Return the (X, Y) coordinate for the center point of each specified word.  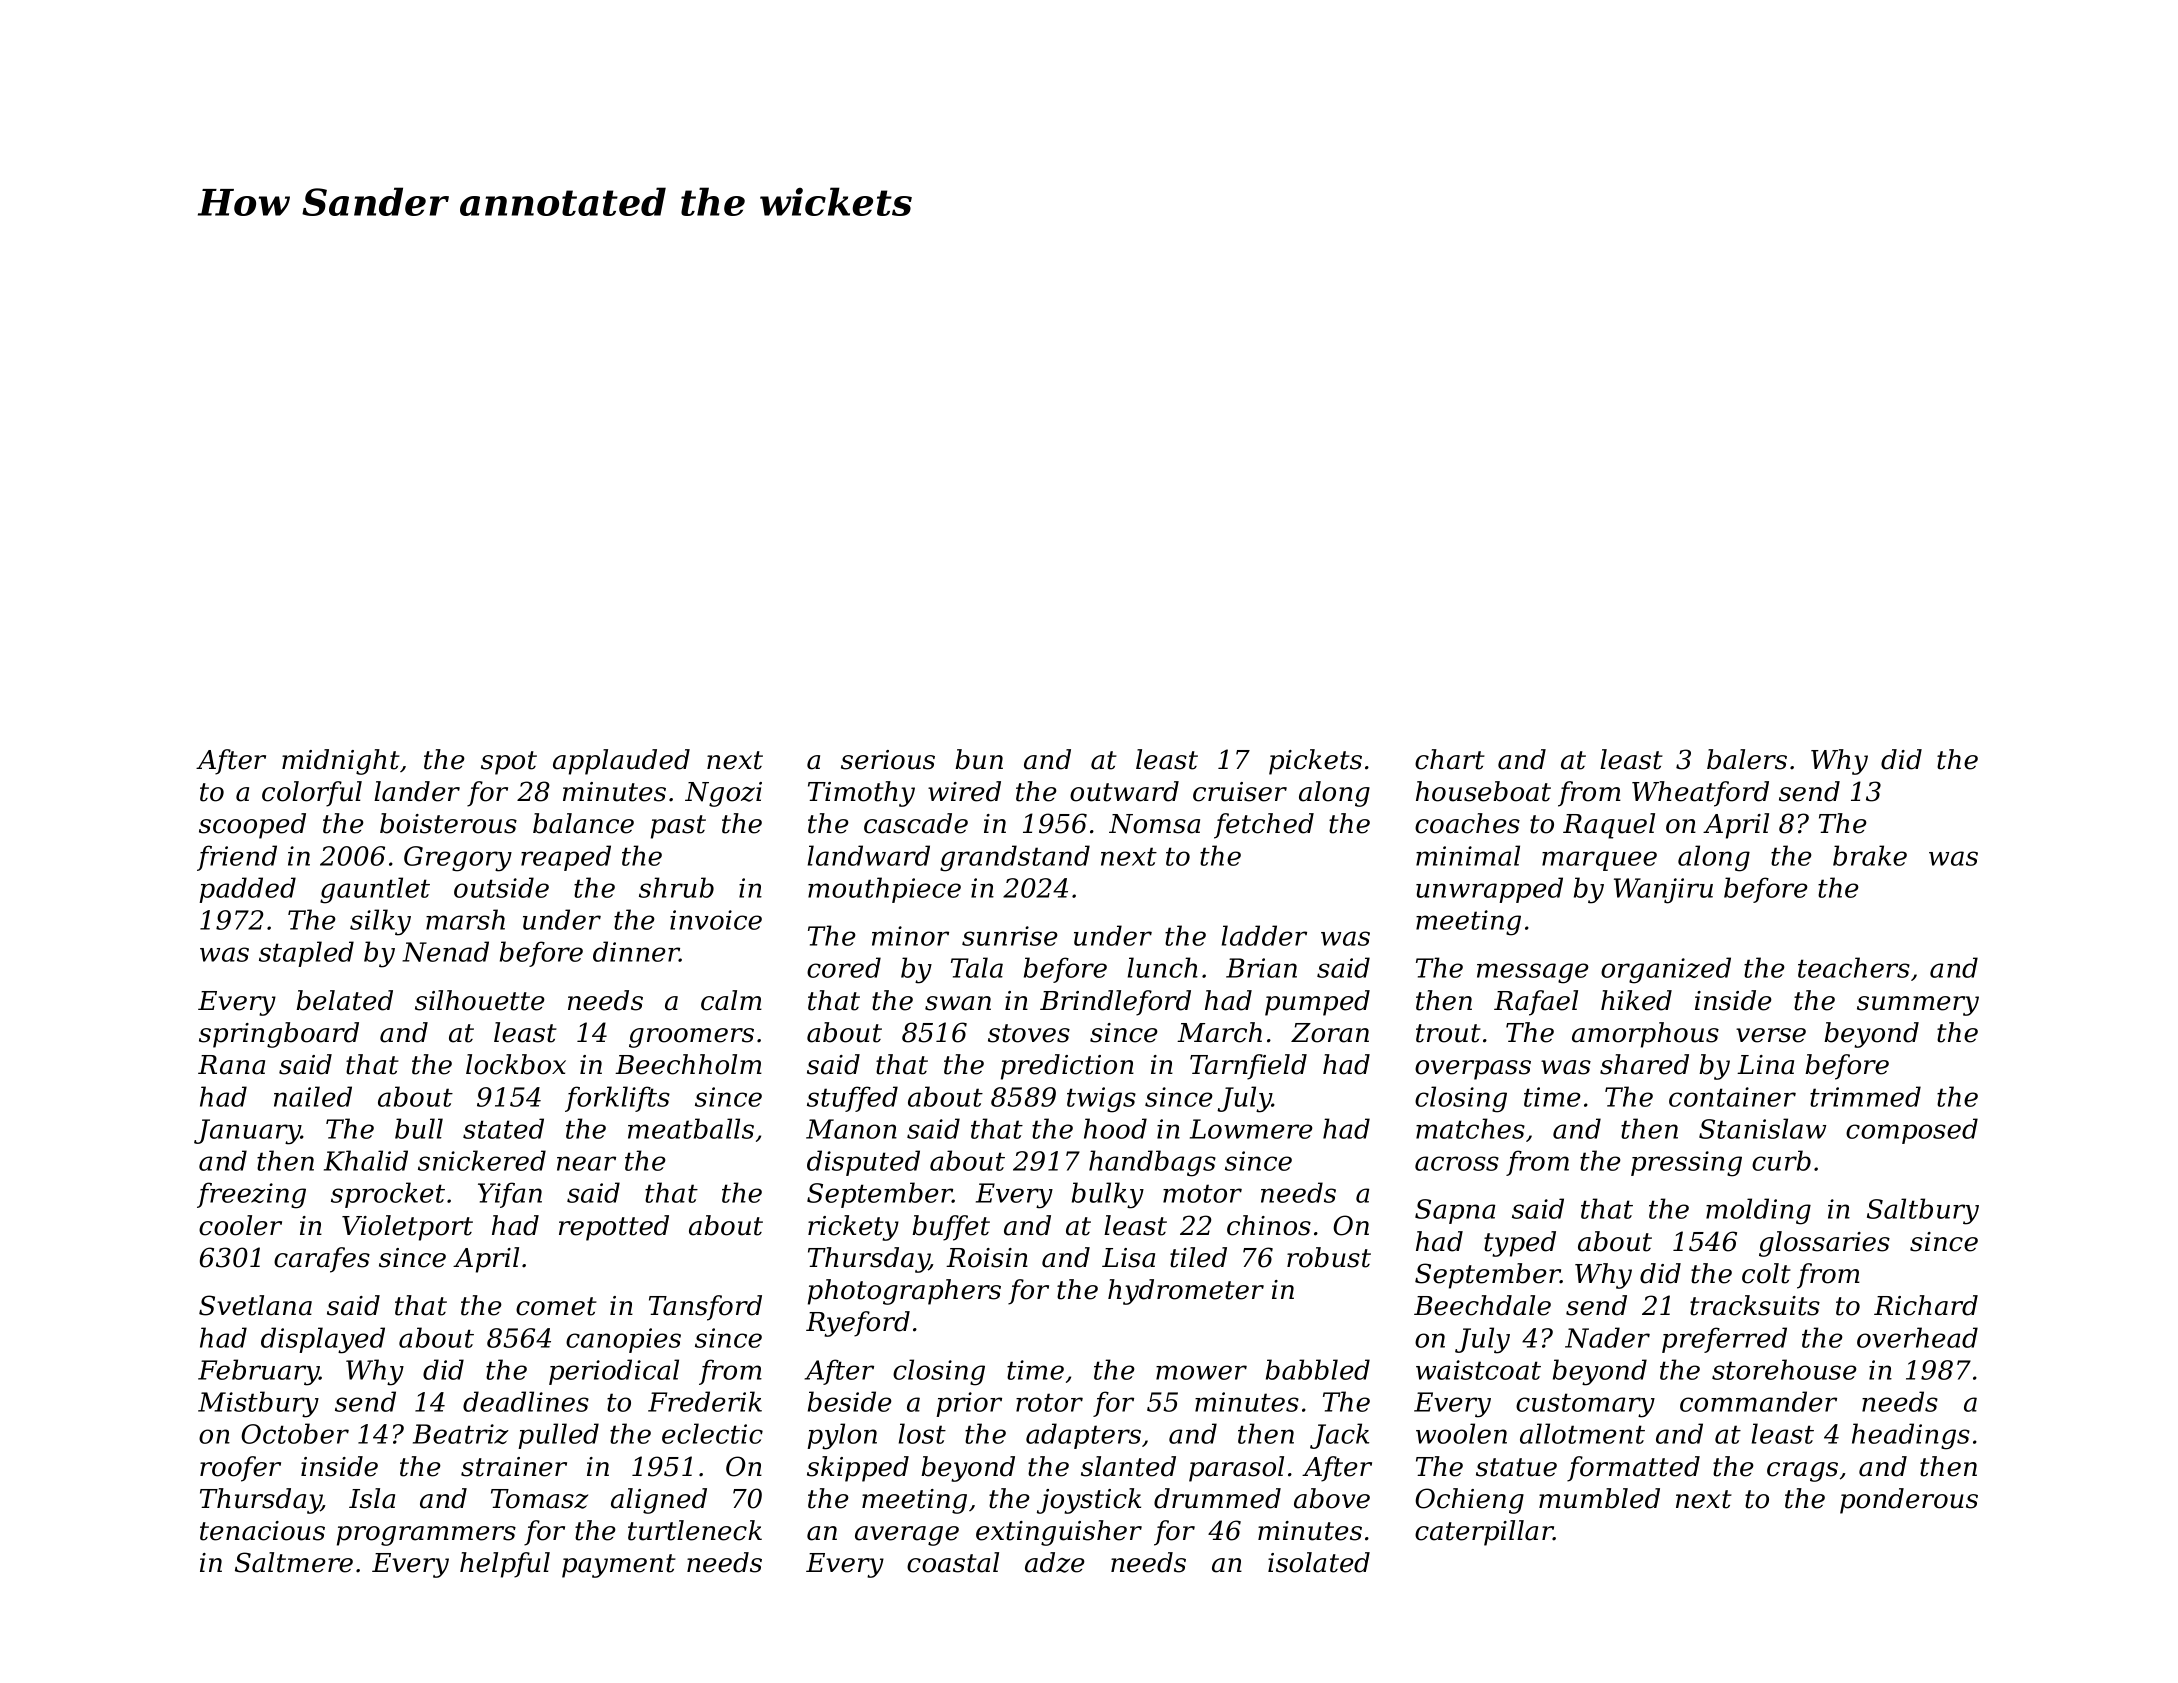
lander (417, 791)
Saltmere (294, 1562)
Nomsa (1154, 824)
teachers (1854, 967)
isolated (1319, 1562)
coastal (953, 1562)
